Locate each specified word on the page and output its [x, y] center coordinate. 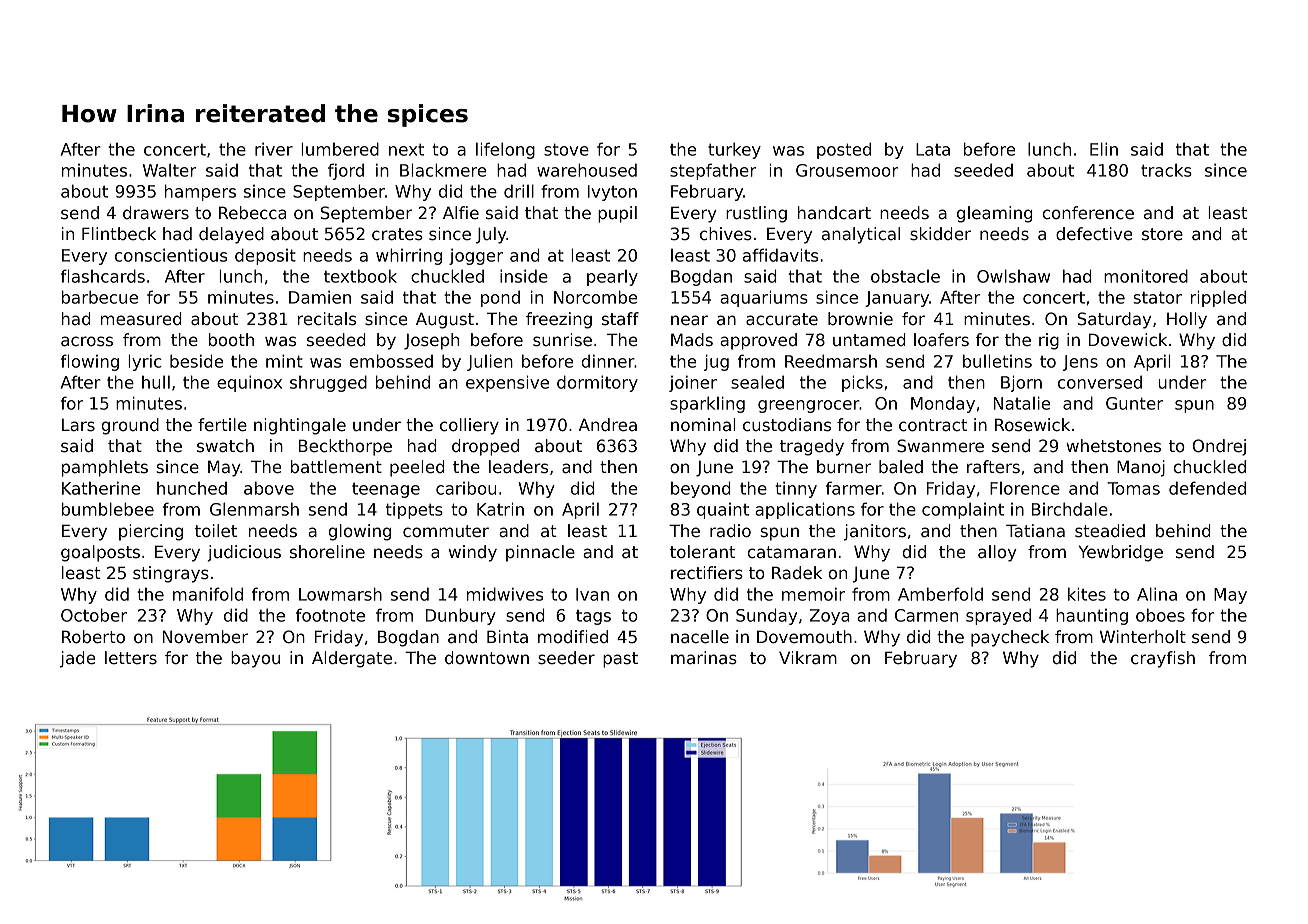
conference [1088, 213]
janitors [875, 532]
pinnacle [540, 553]
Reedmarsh [831, 361]
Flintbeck [119, 233]
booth [231, 339]
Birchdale [1070, 509]
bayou [255, 659]
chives [726, 234]
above [269, 488]
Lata [933, 149]
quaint [723, 511]
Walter [169, 170]
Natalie [1022, 403]
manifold [208, 594]
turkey [734, 150]
